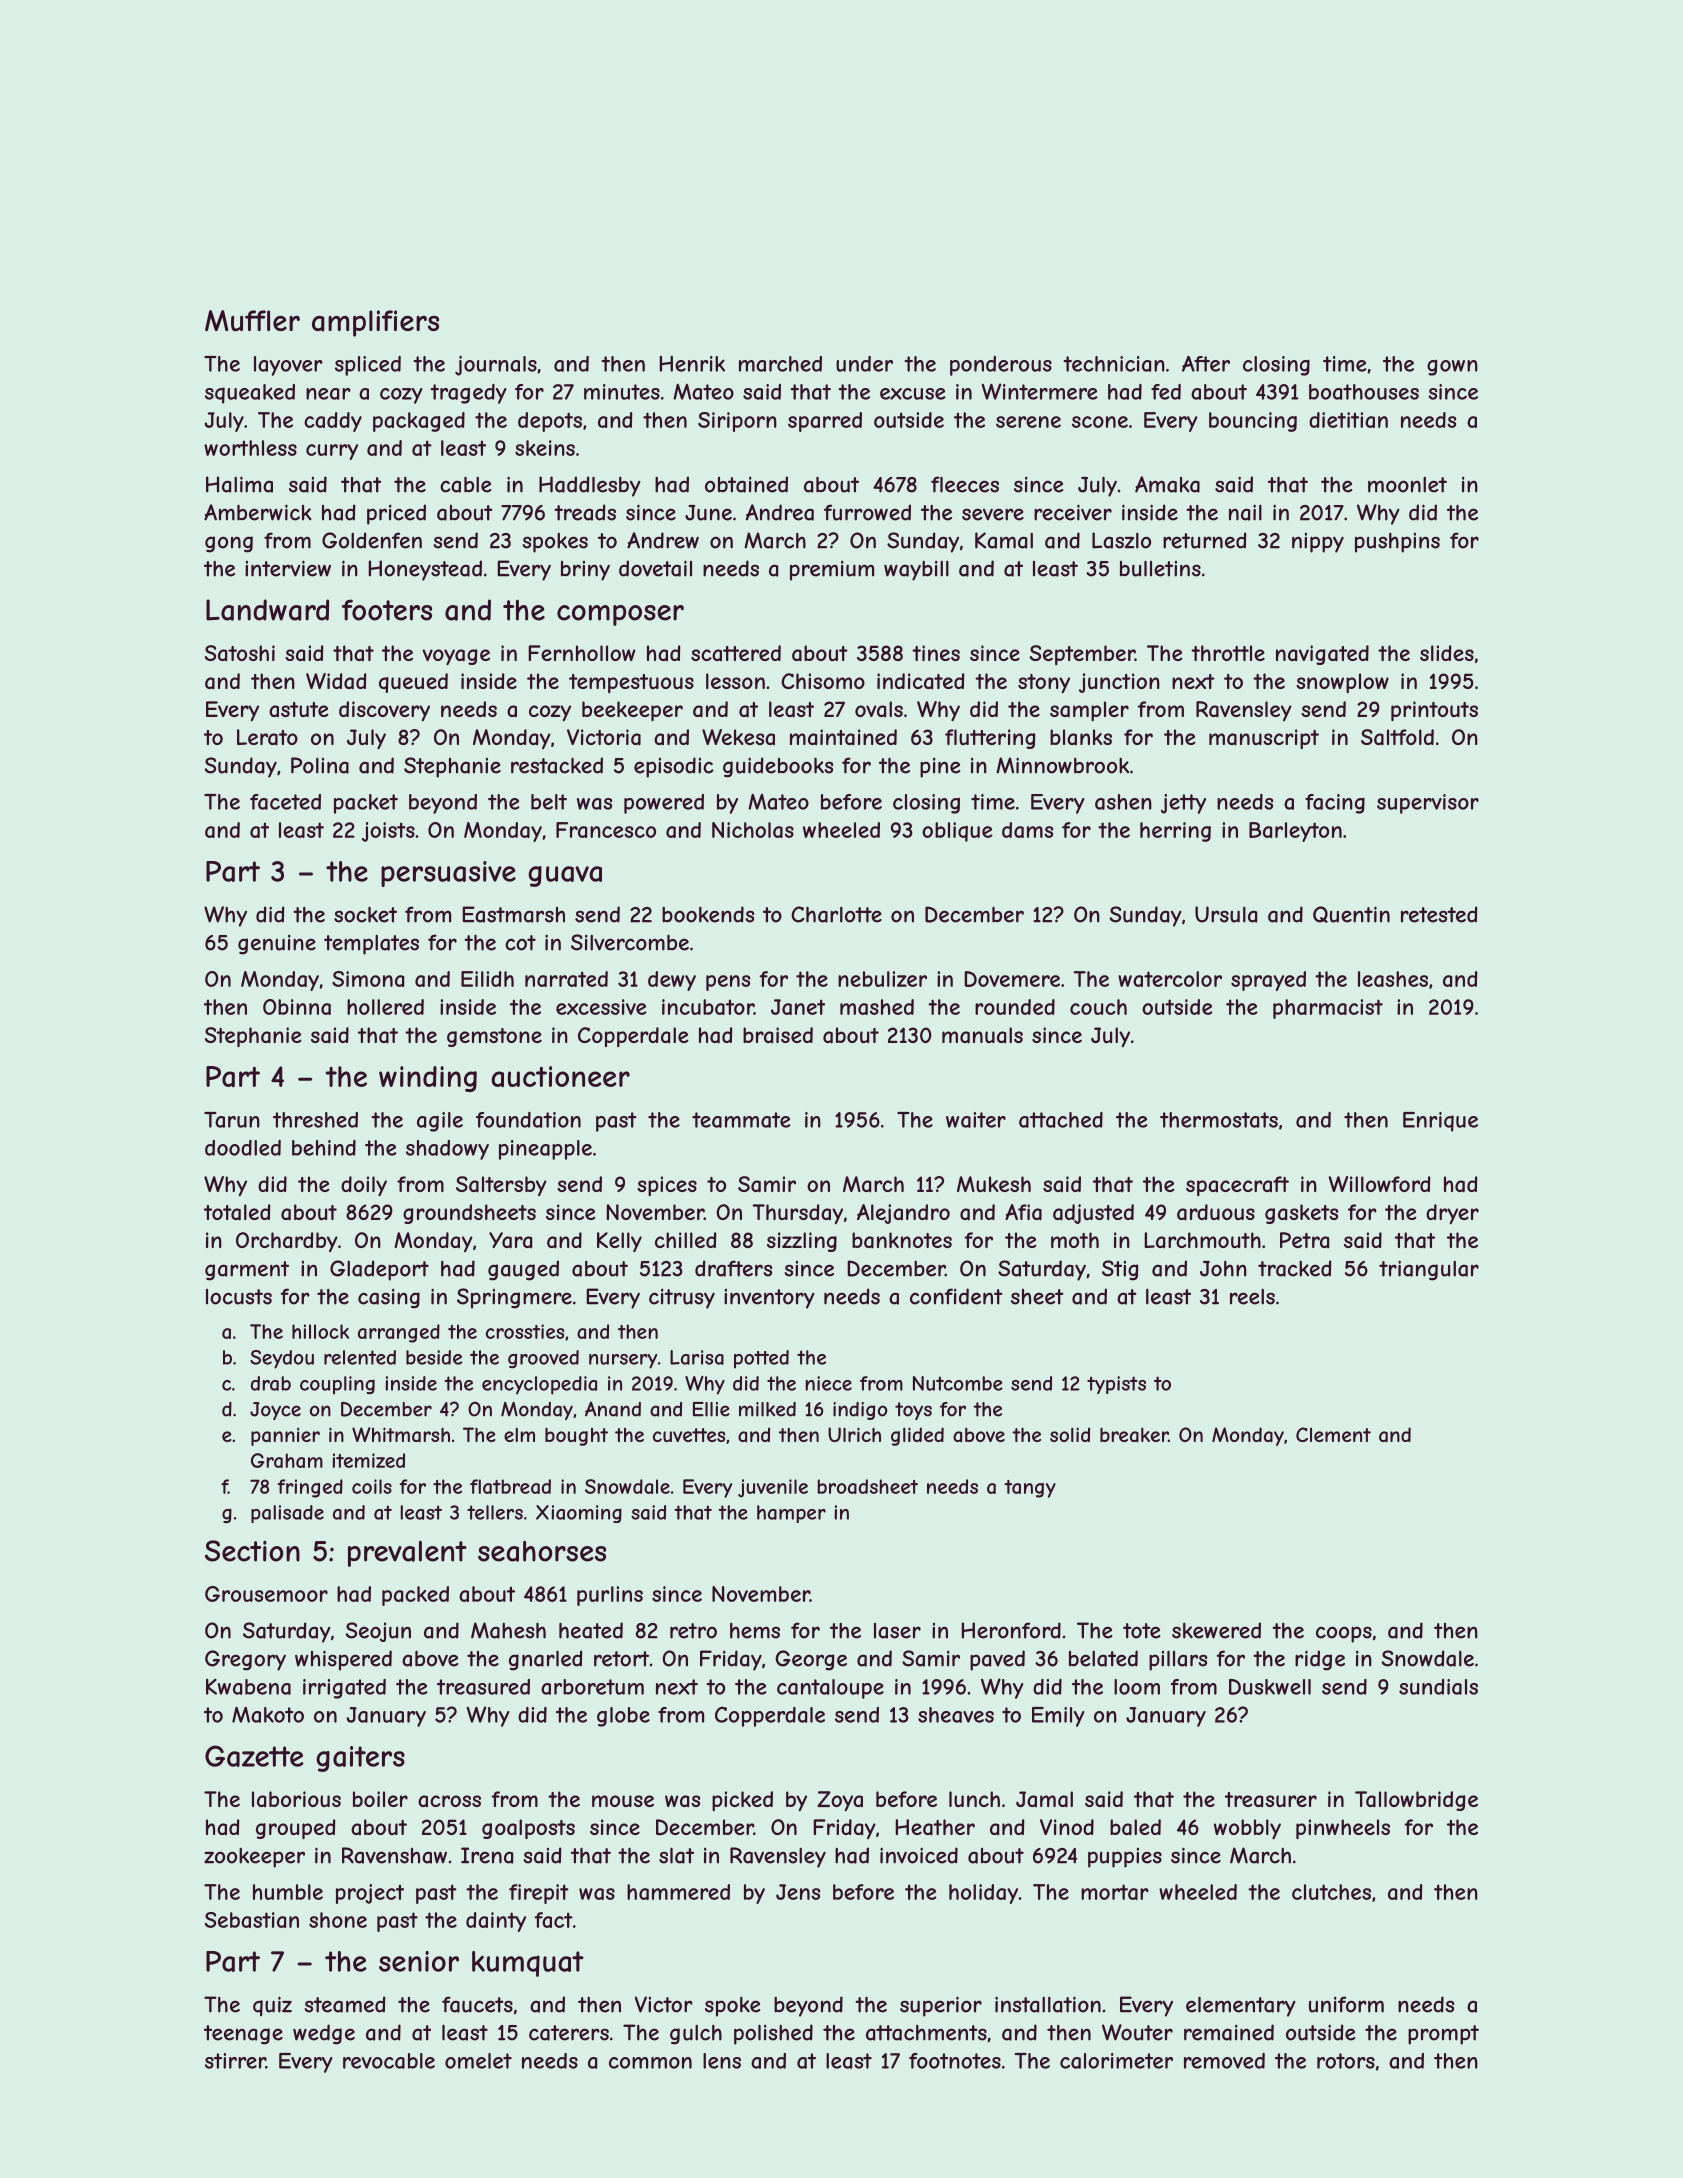 The width and height of the document is (1683, 2178). What do you see at coordinates (722, 2061) in the document?
I see `lens` at bounding box center [722, 2061].
